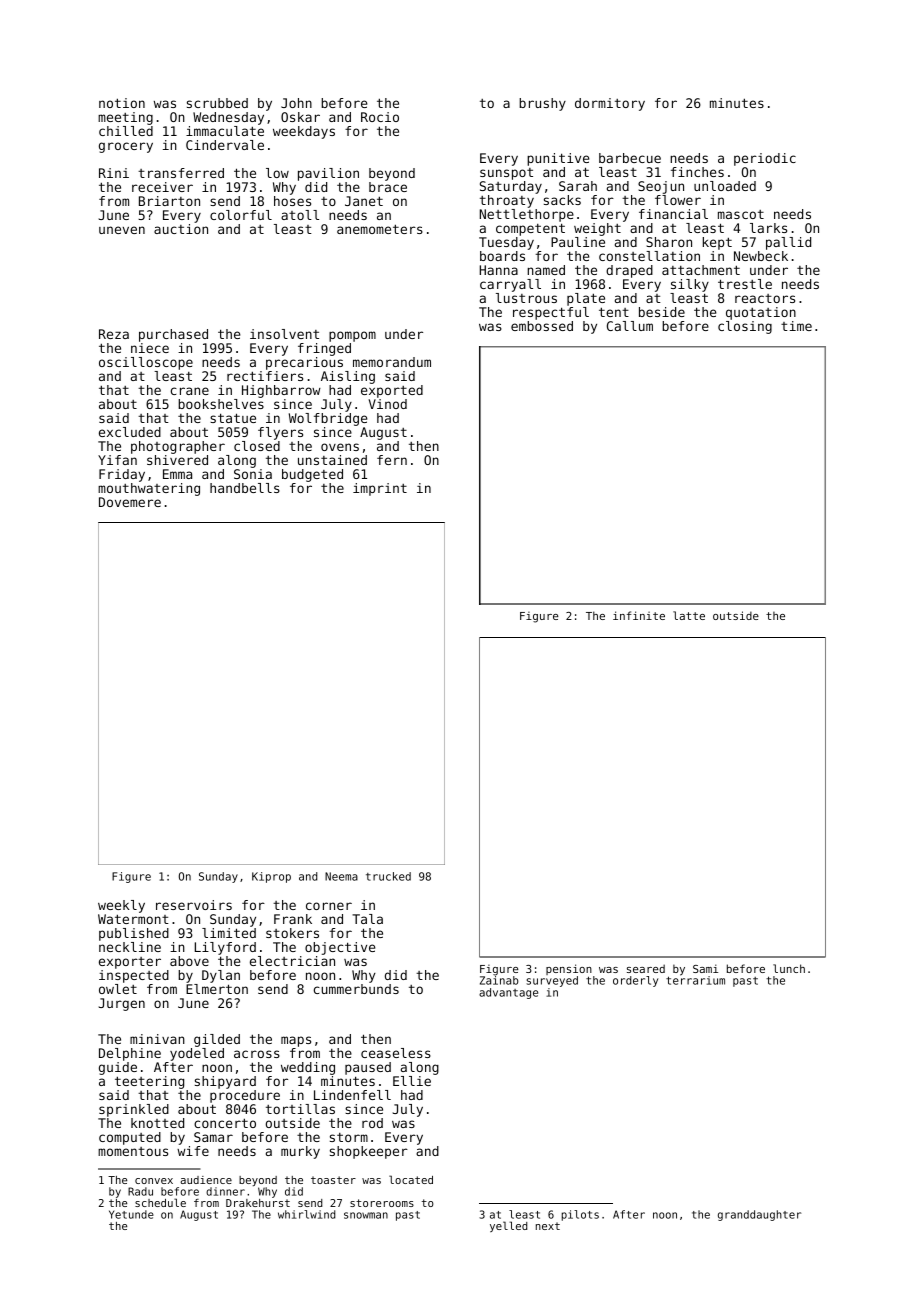 The width and height of the image is (924, 1308). Describe the element at coordinates (542, 104) in the image. I see `brushy` at that location.
